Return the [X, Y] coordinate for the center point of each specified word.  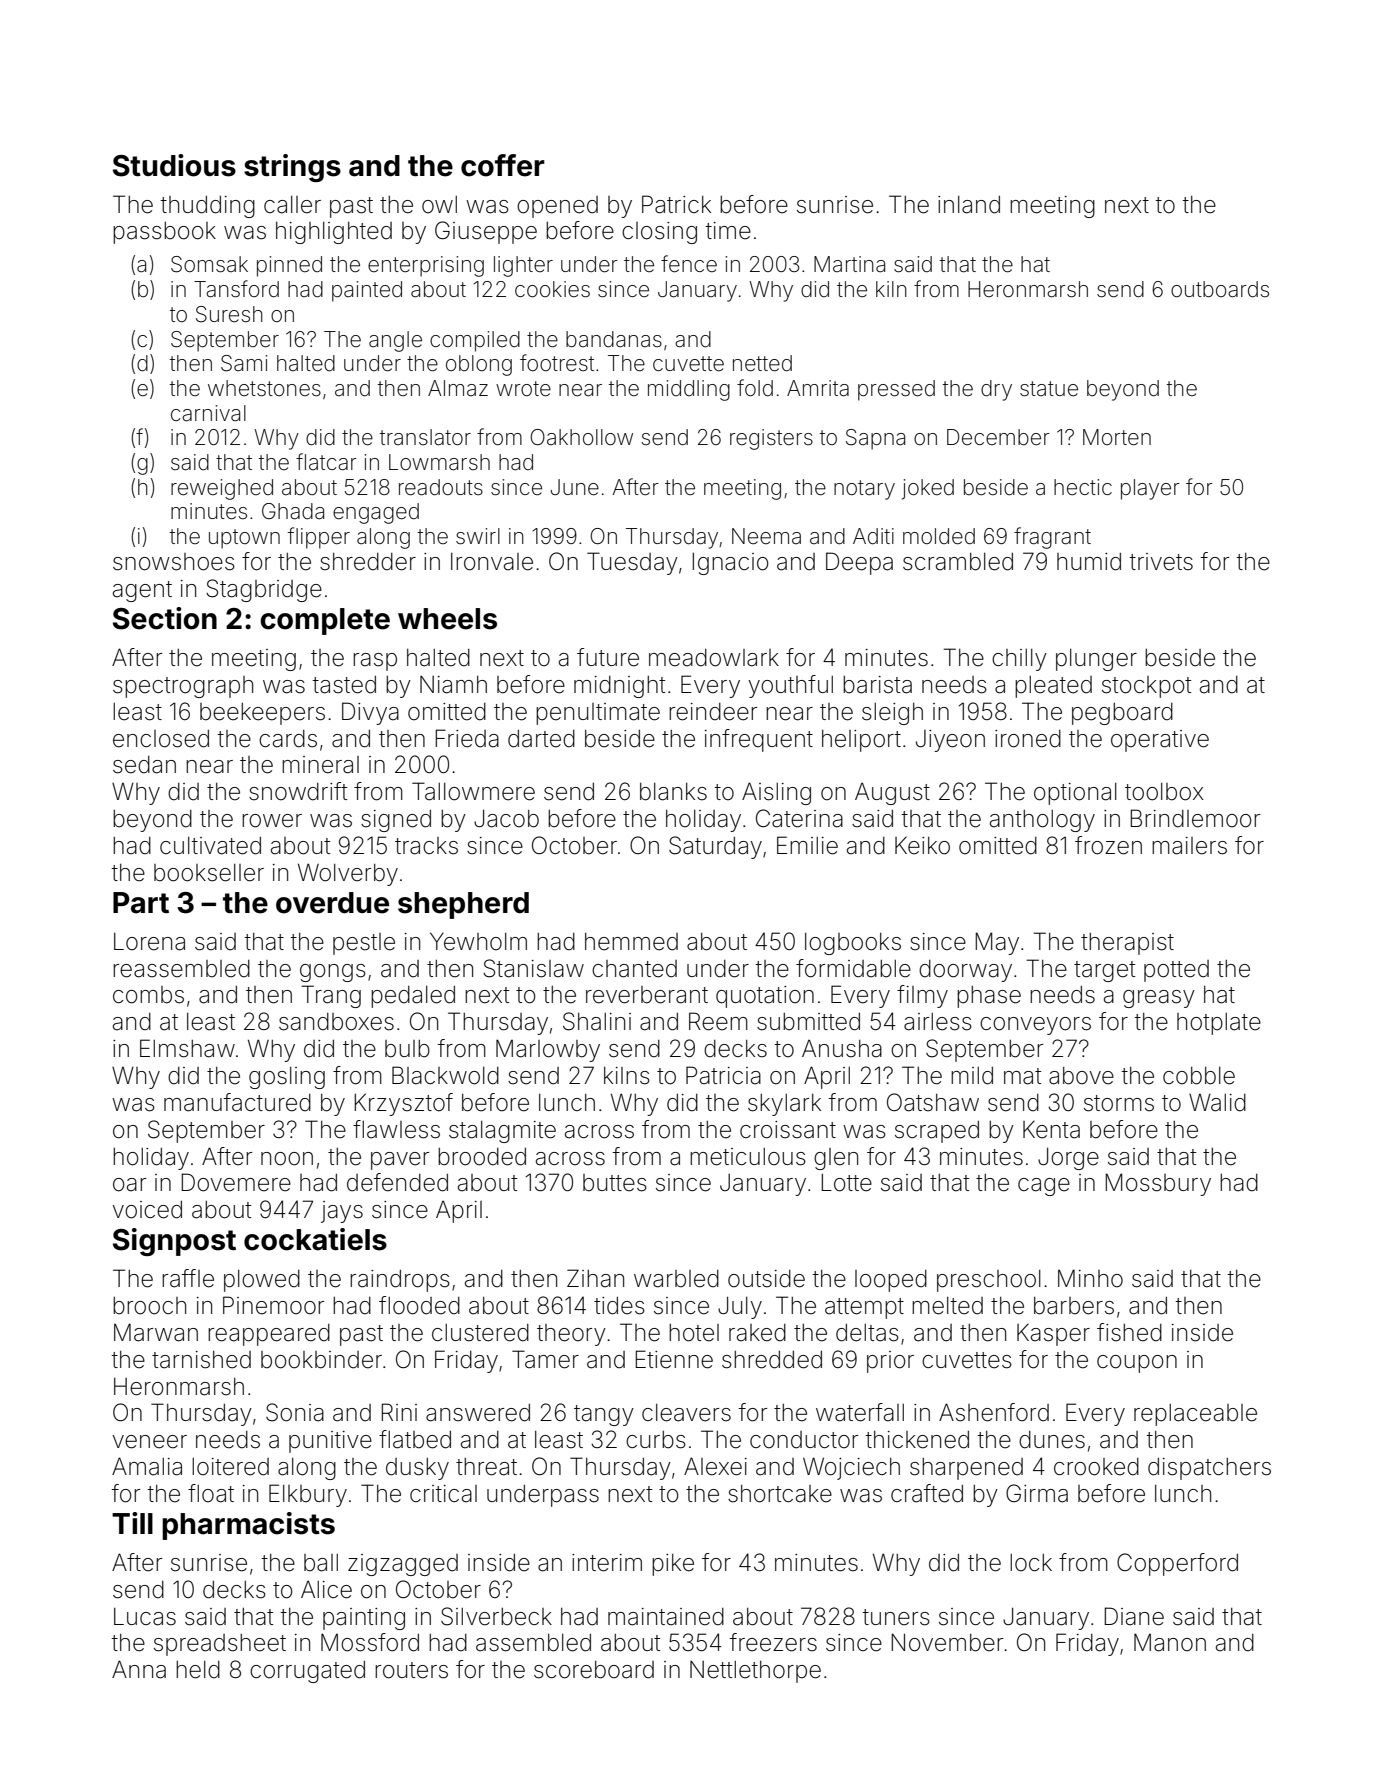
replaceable [1195, 1415]
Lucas [145, 1617]
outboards [1220, 289]
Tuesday [632, 563]
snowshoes [174, 562]
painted [367, 291]
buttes [615, 1183]
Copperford [1177, 1564]
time [728, 231]
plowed [262, 1281]
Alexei [715, 1466]
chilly [1019, 660]
